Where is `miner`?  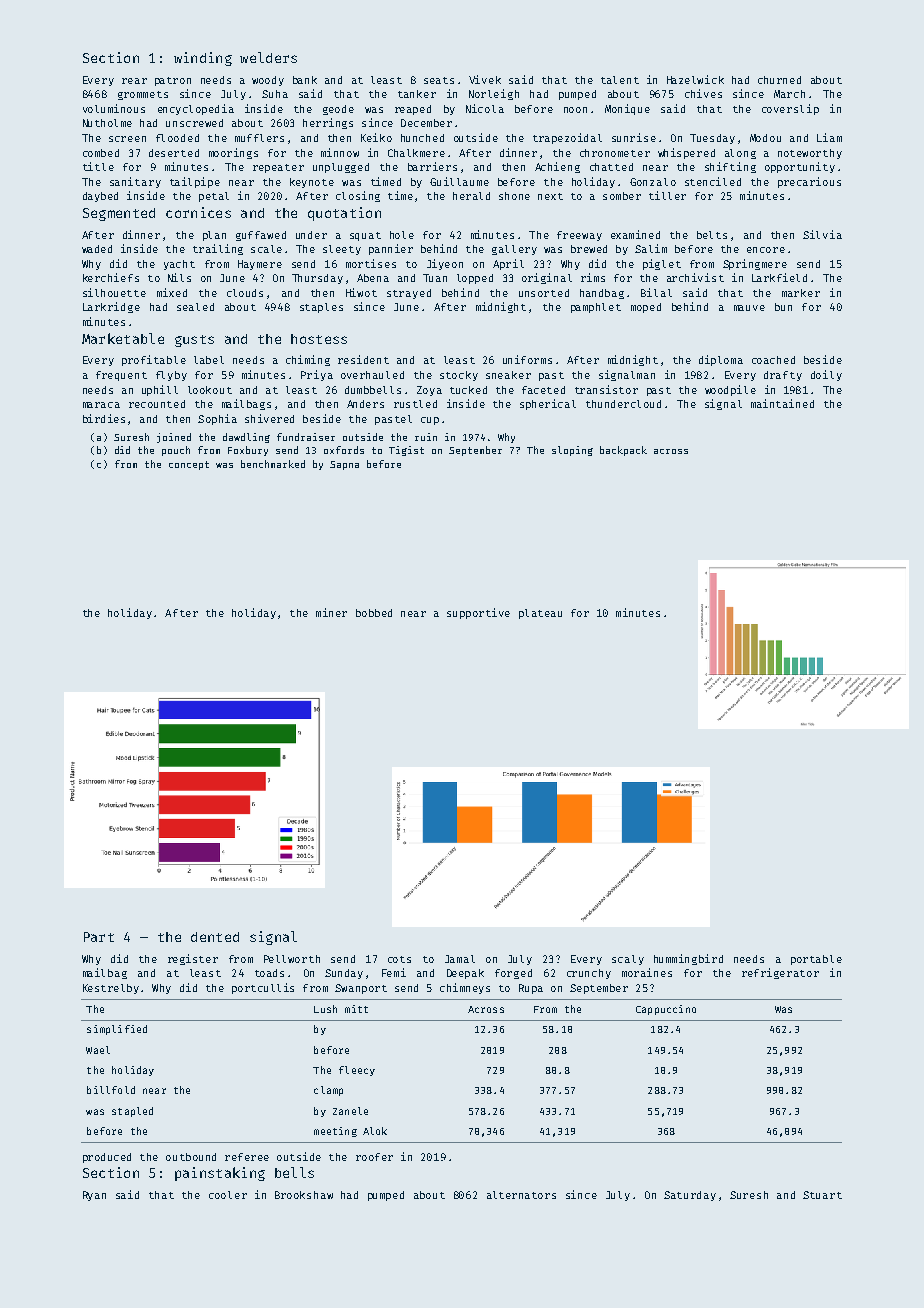
miner is located at coordinates (331, 612).
